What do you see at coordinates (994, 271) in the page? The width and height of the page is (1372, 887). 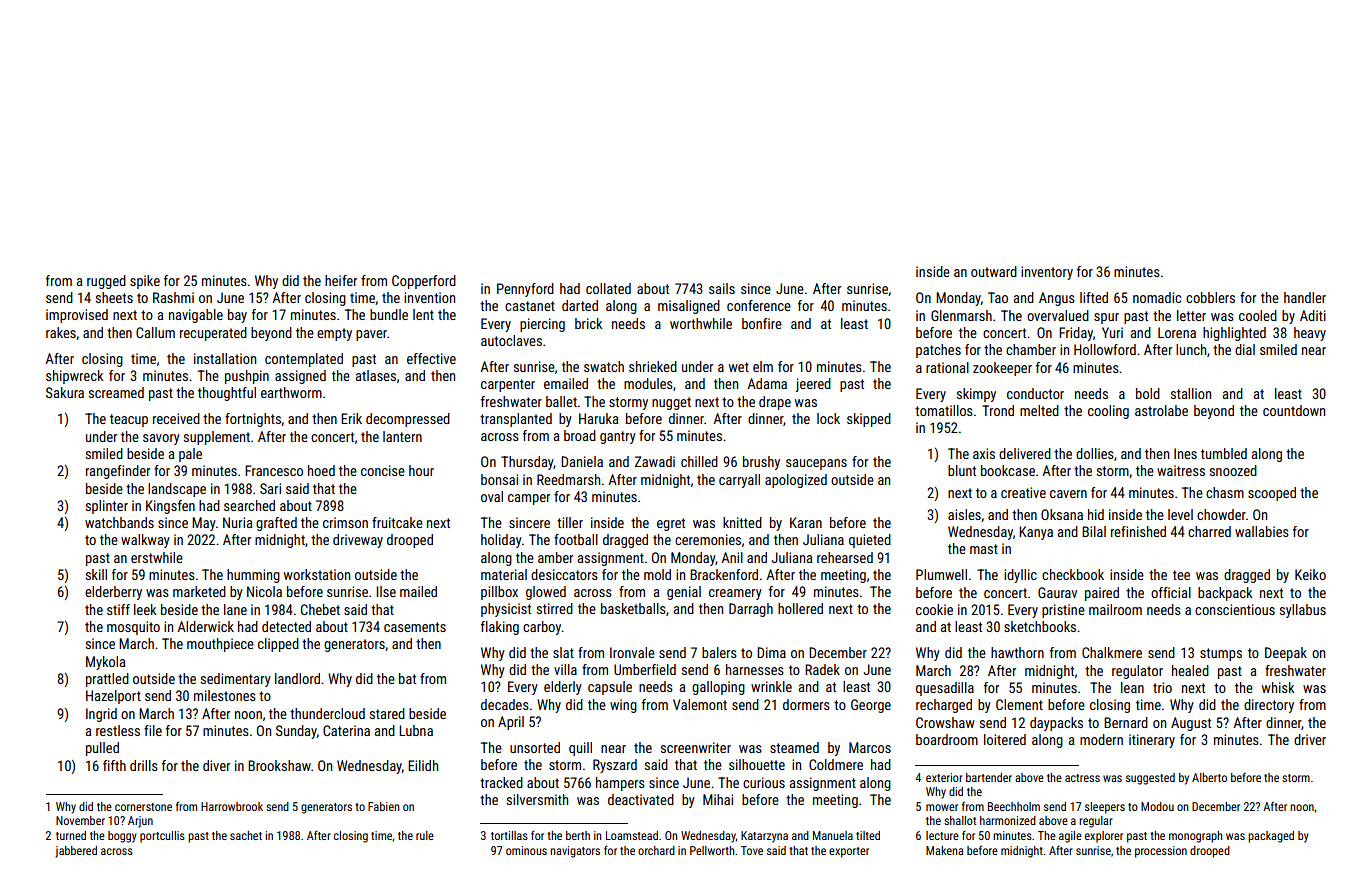 I see `outward` at bounding box center [994, 271].
